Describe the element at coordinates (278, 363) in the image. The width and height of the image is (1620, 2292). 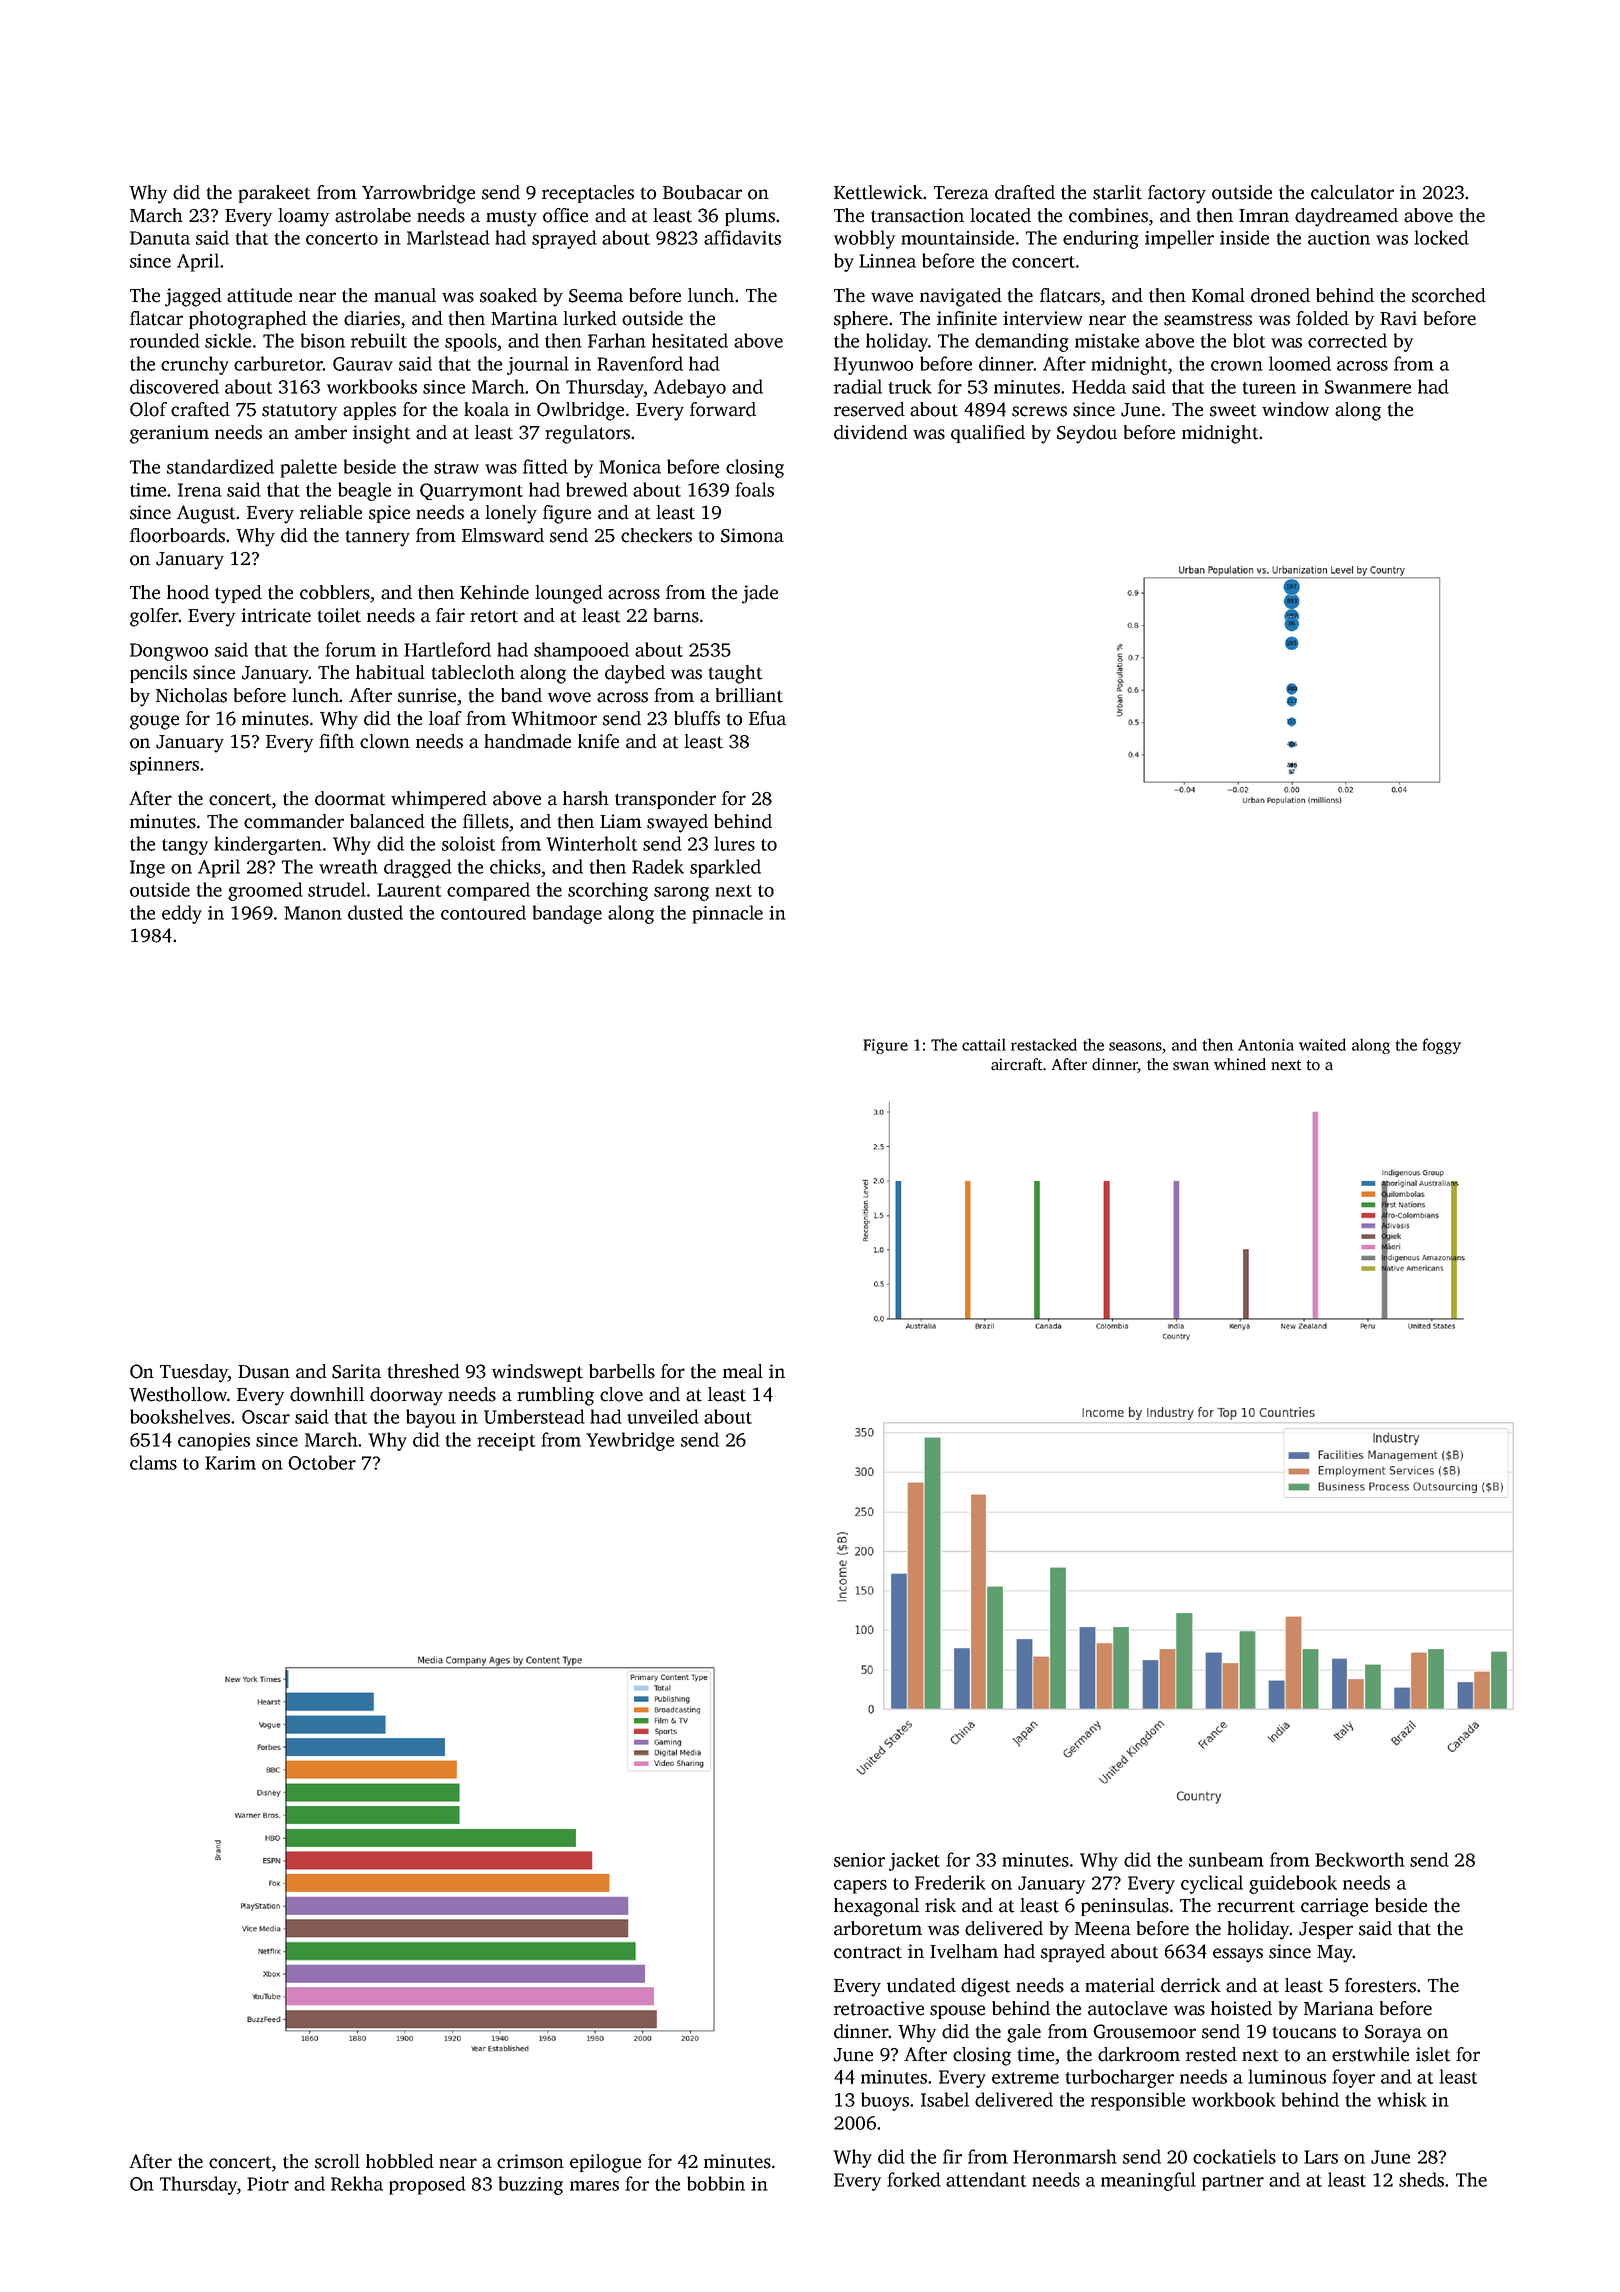
I see `carburetor` at that location.
